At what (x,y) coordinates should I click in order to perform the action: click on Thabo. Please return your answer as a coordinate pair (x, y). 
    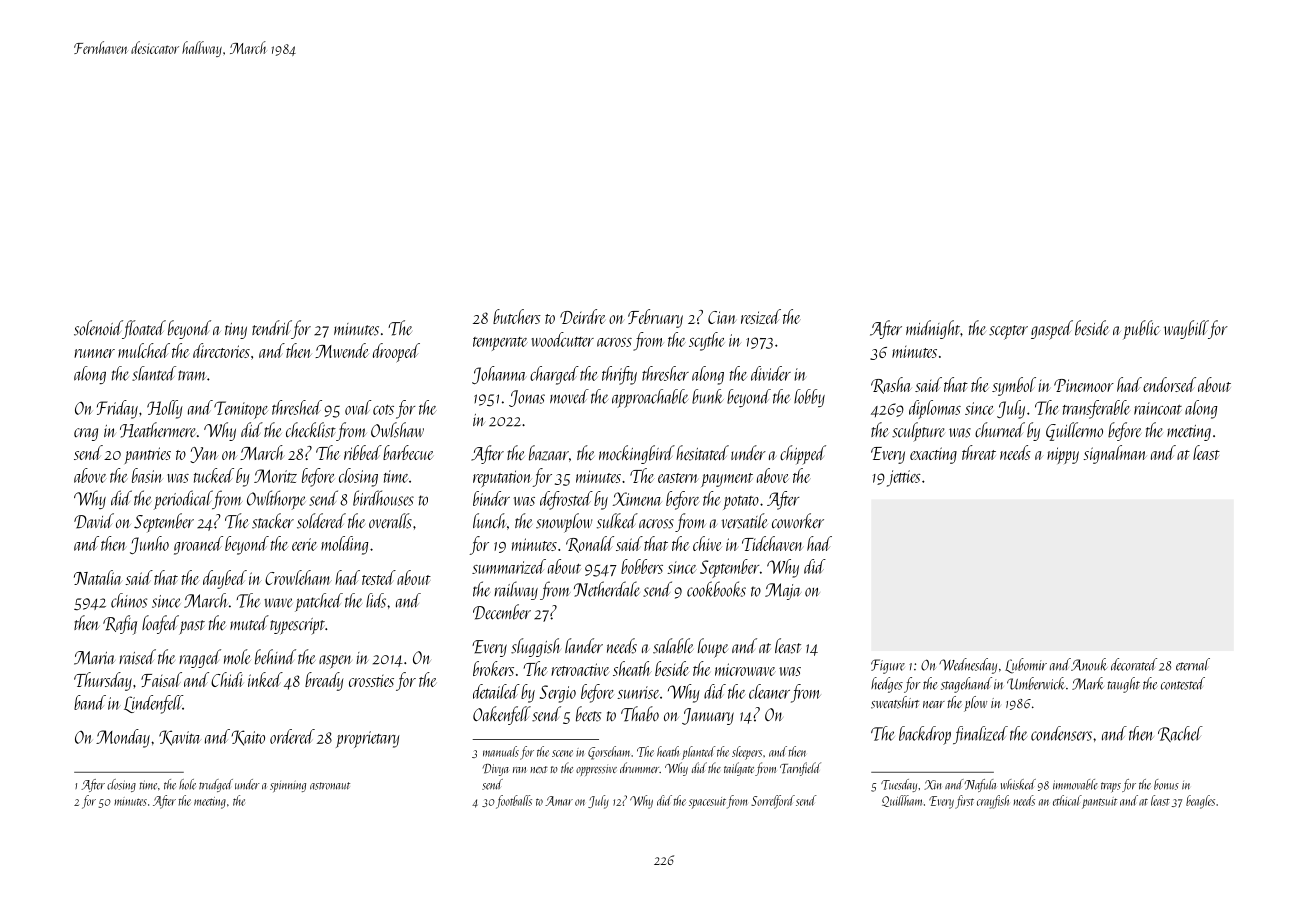
    Looking at the image, I should click on (640, 714).
